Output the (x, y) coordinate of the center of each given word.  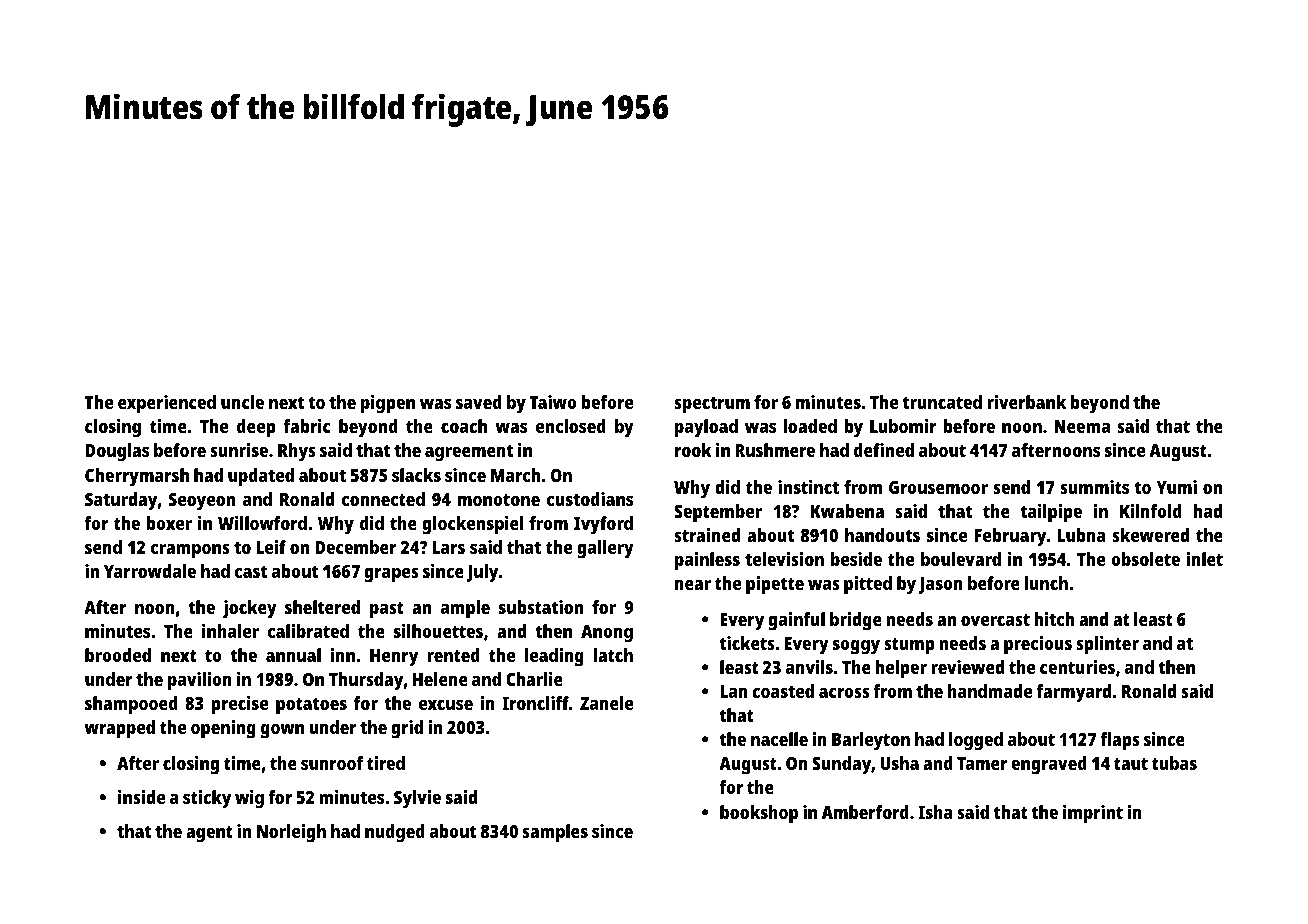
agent (209, 834)
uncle (242, 402)
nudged (395, 833)
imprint (1093, 814)
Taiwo (553, 402)
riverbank (1026, 402)
